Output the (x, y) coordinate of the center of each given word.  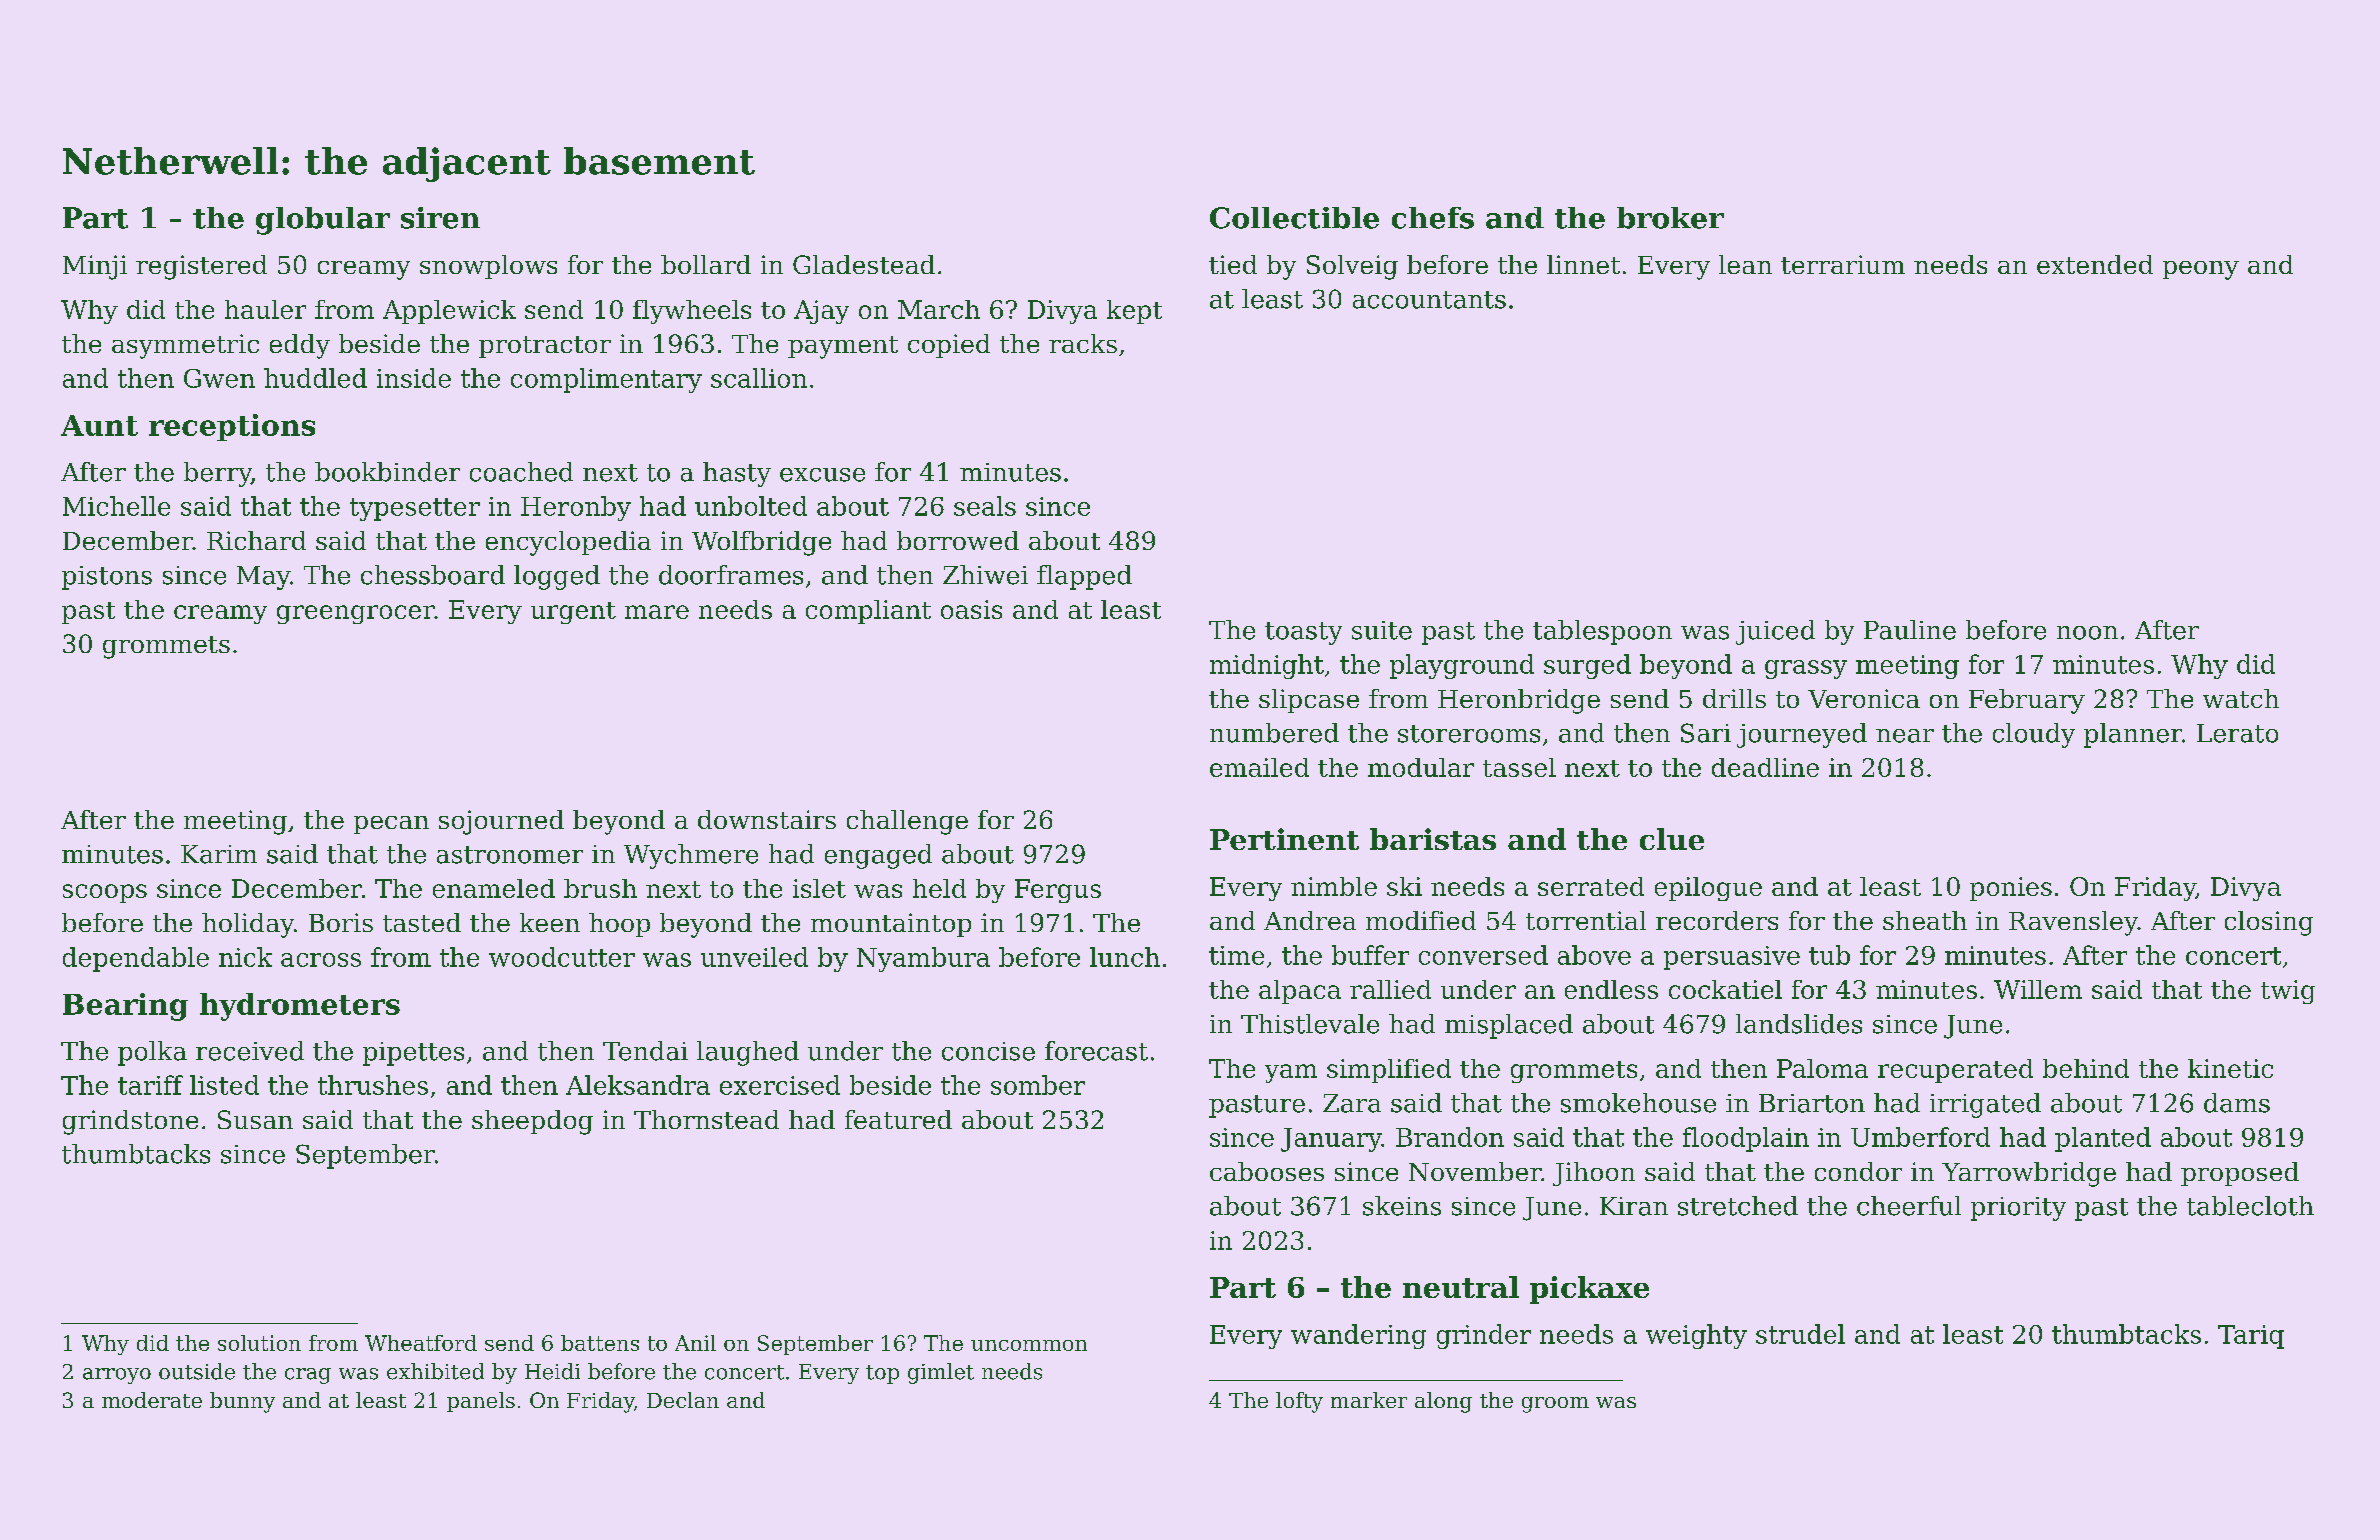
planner (2133, 735)
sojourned (501, 822)
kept (1134, 312)
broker (1670, 218)
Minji (95, 267)
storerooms (1469, 734)
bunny (242, 1402)
